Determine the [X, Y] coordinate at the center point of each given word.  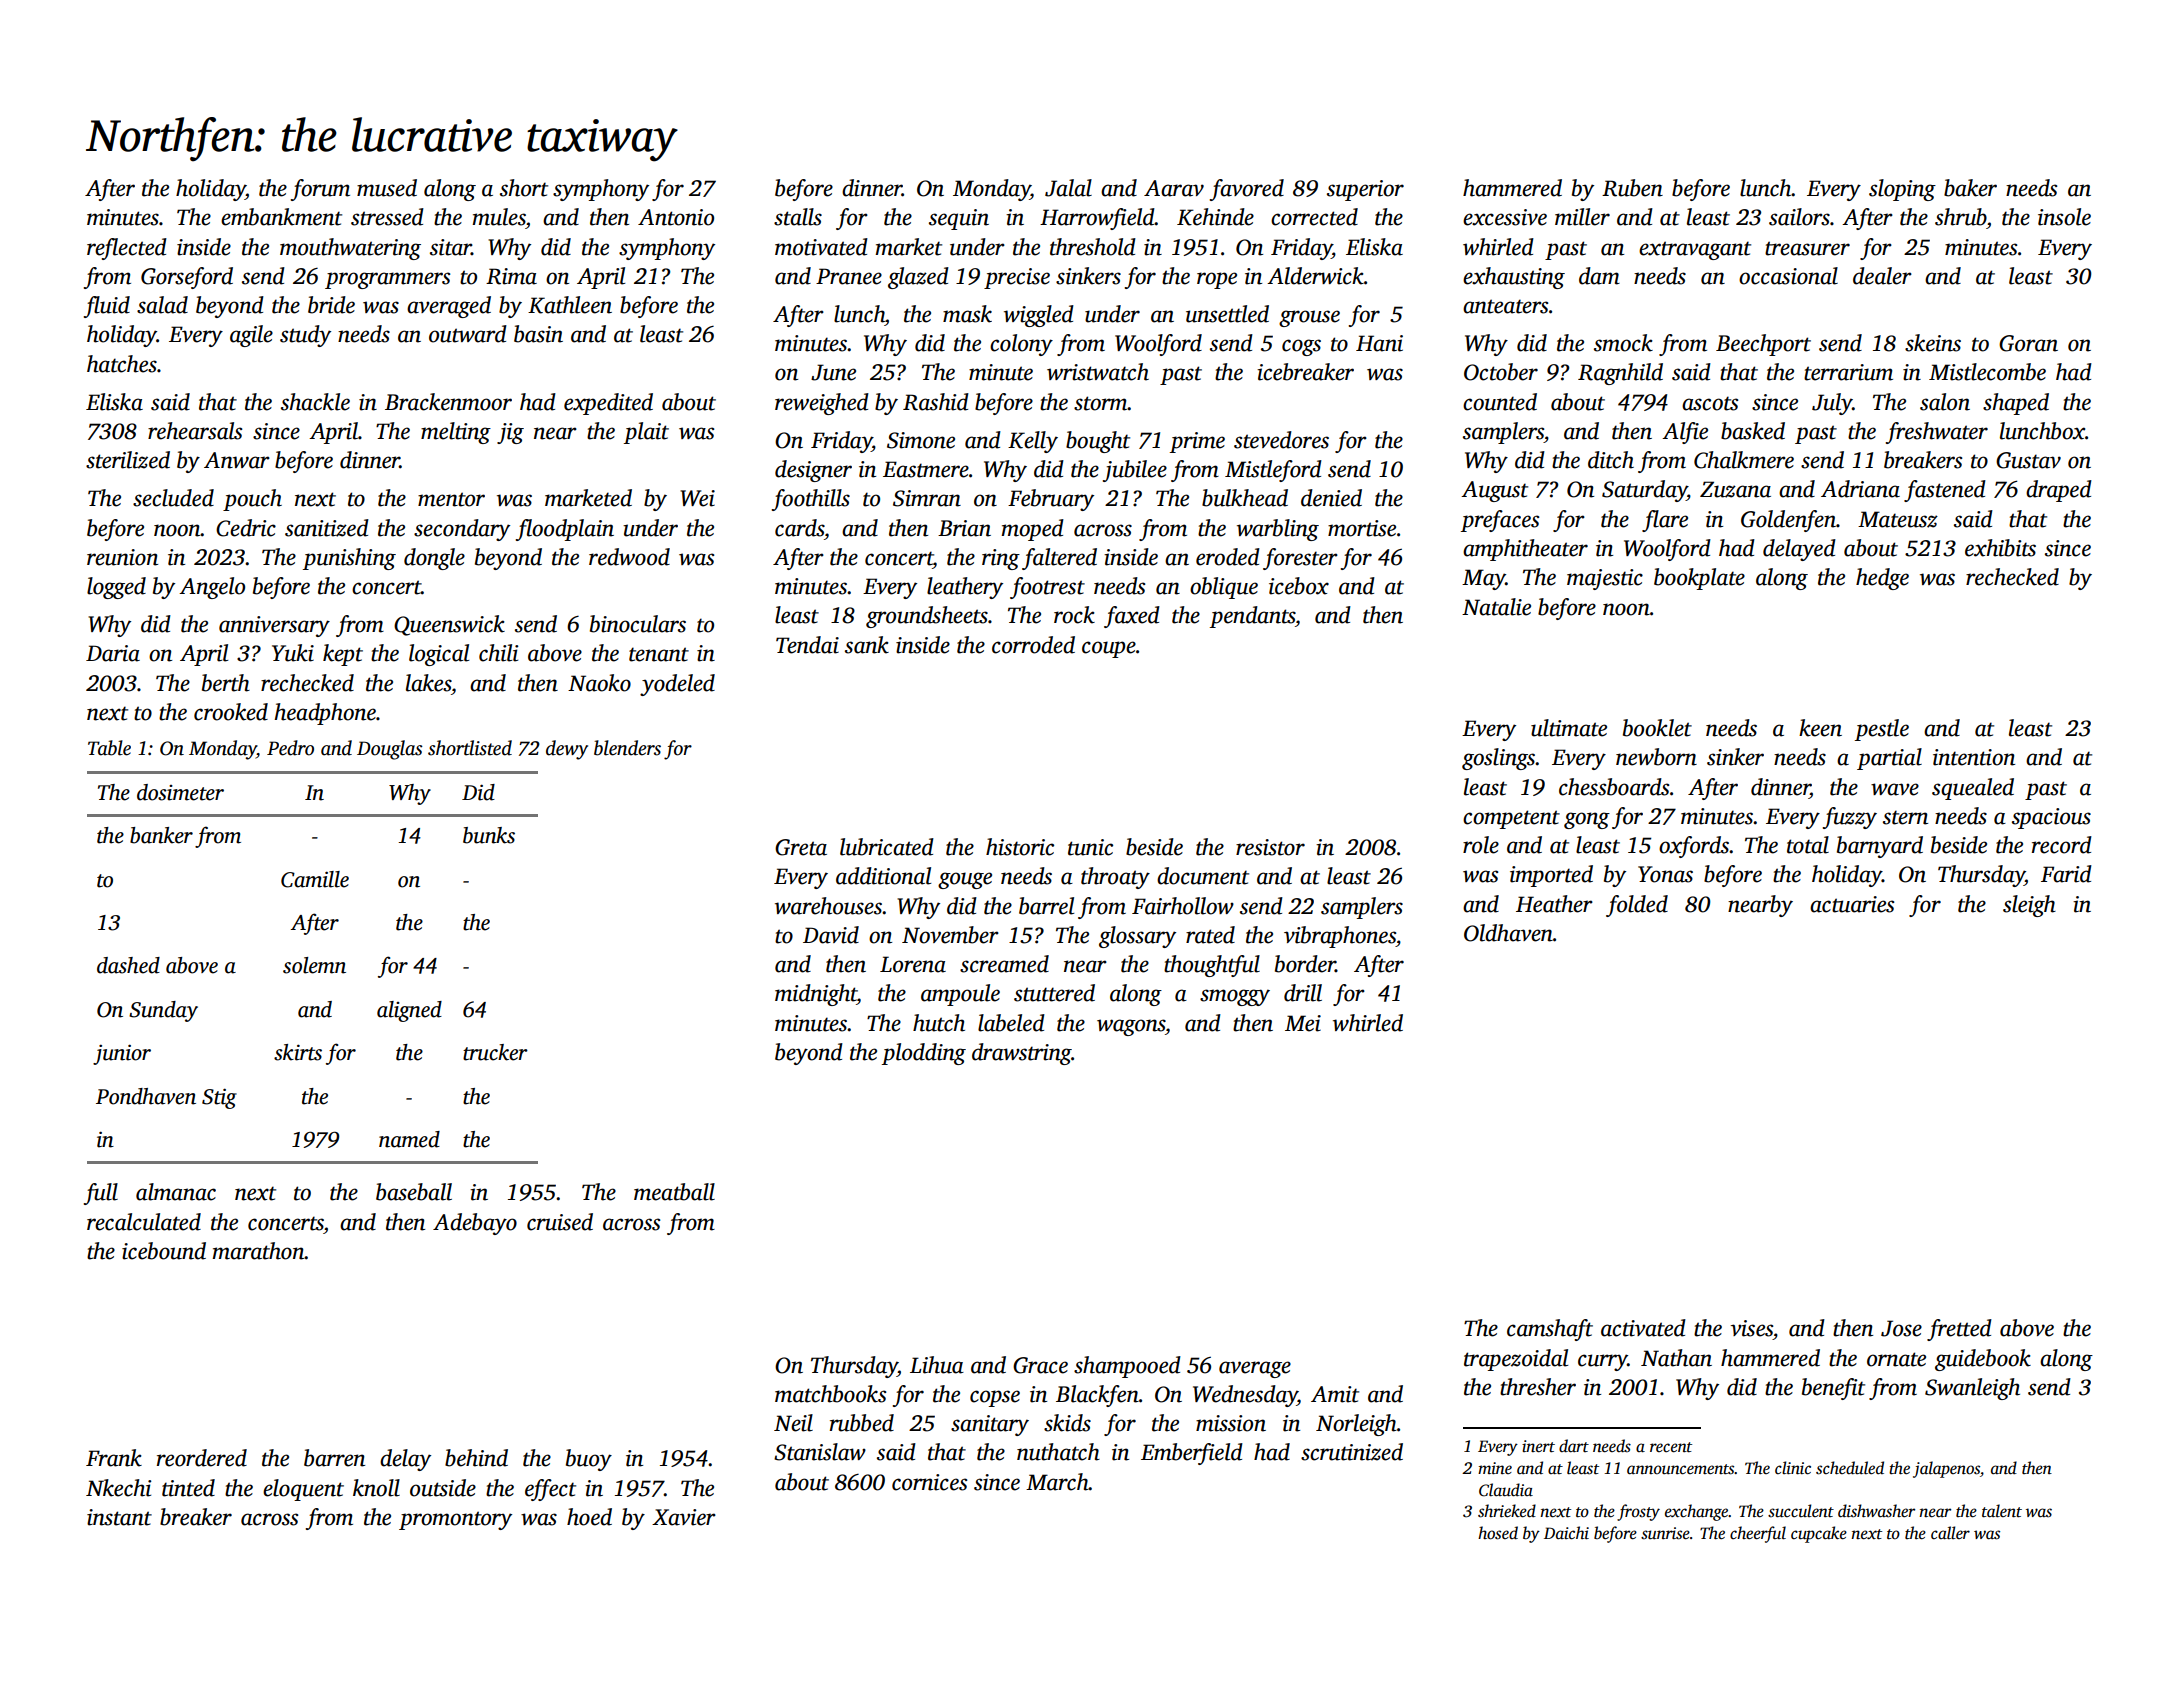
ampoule [960, 995]
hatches [122, 364]
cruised [560, 1222]
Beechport [1763, 345]
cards [799, 528]
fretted [1959, 1330]
